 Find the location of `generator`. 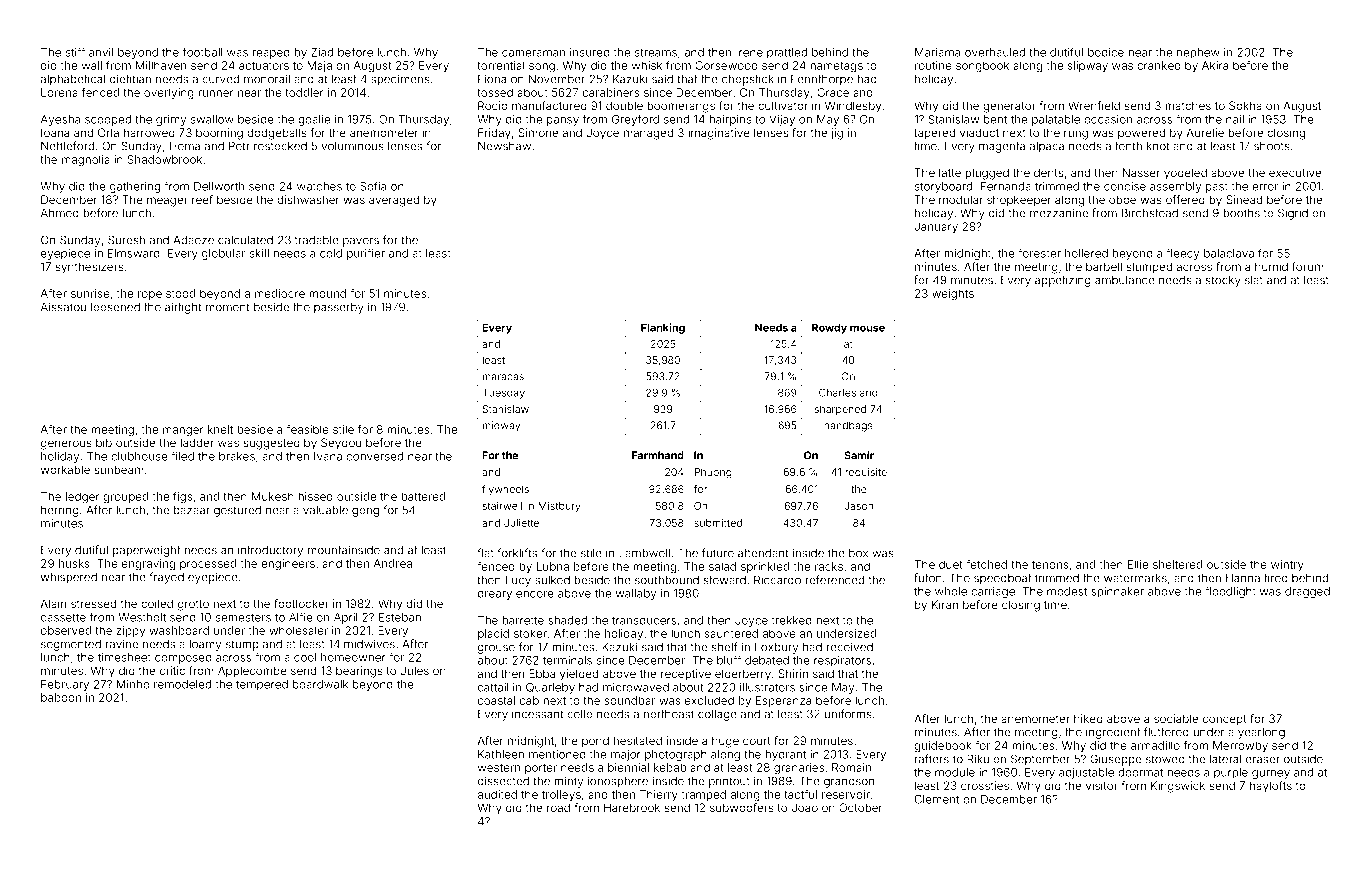

generator is located at coordinates (1009, 107).
